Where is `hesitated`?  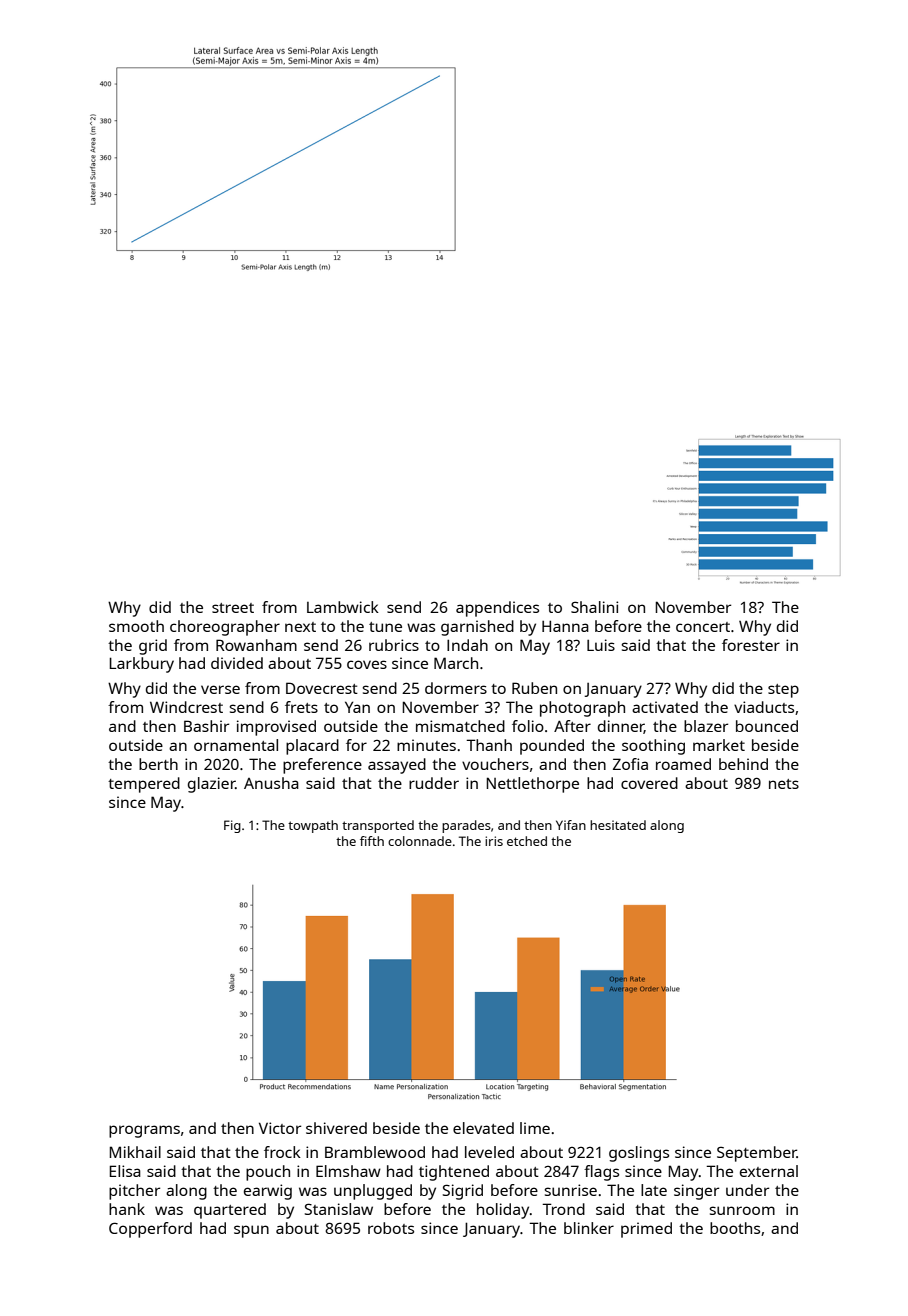 hesitated is located at coordinates (618, 825).
